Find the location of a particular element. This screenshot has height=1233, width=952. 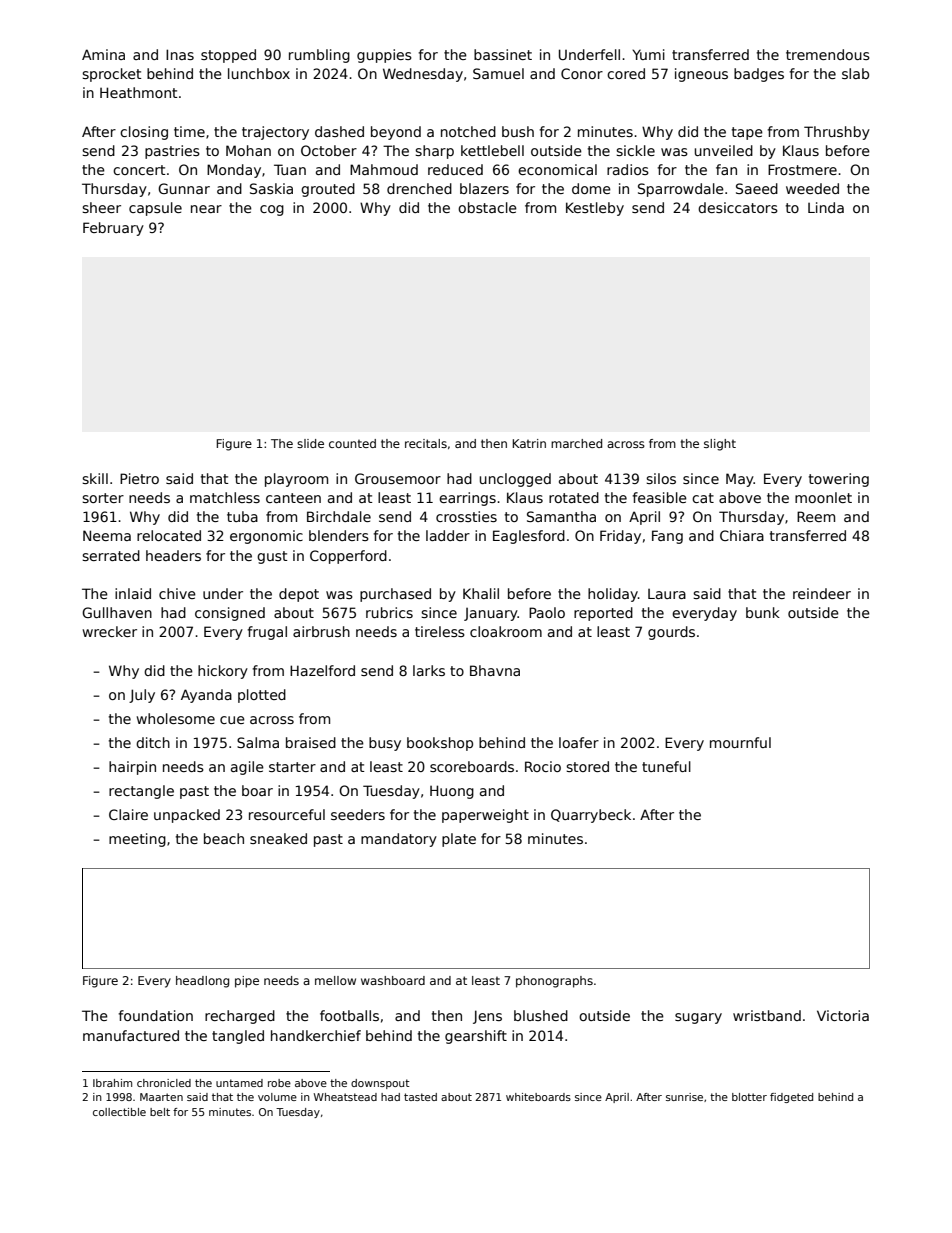

consigned is located at coordinates (230, 614).
